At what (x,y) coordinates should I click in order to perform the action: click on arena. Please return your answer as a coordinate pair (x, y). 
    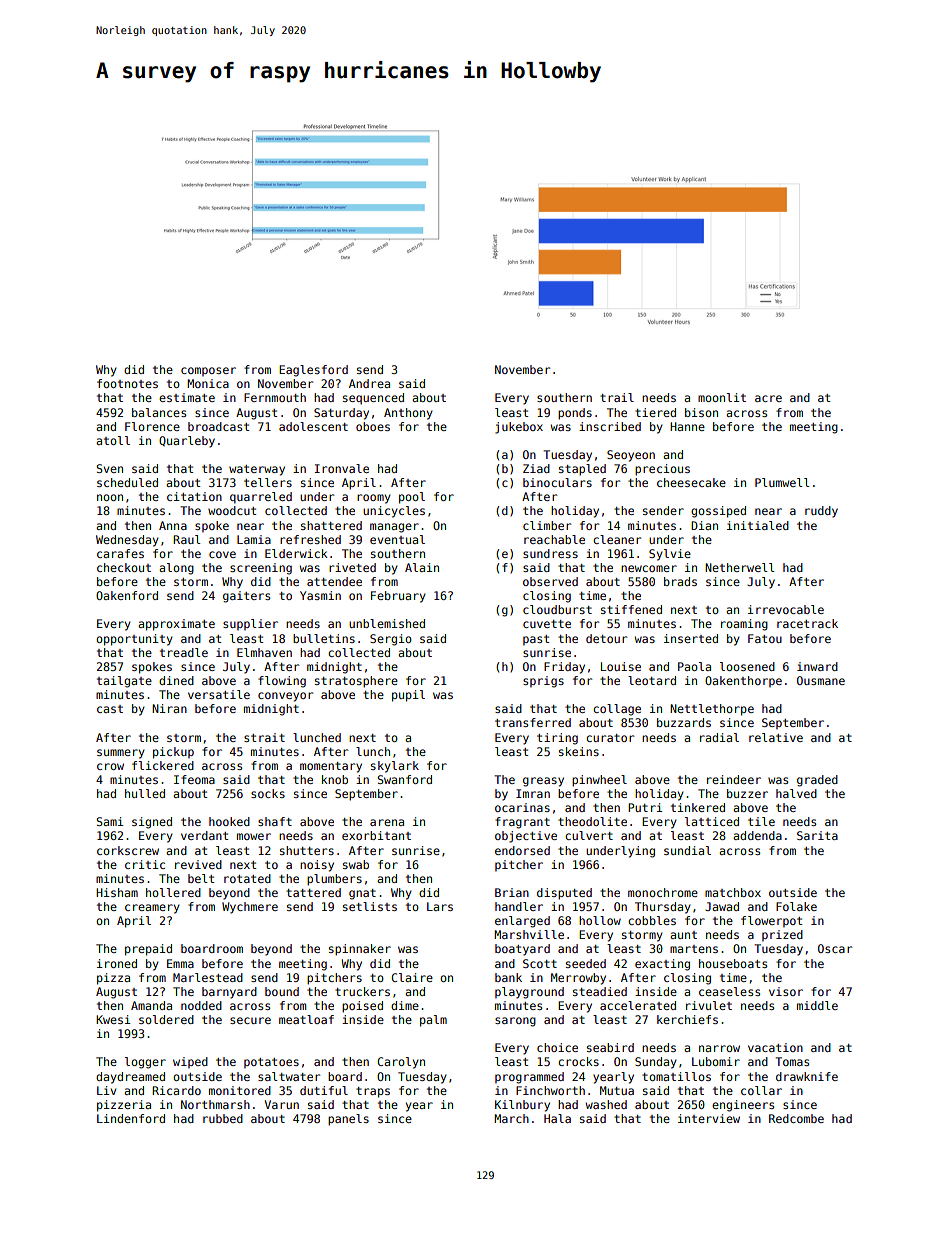
    Looking at the image, I should click on (387, 822).
